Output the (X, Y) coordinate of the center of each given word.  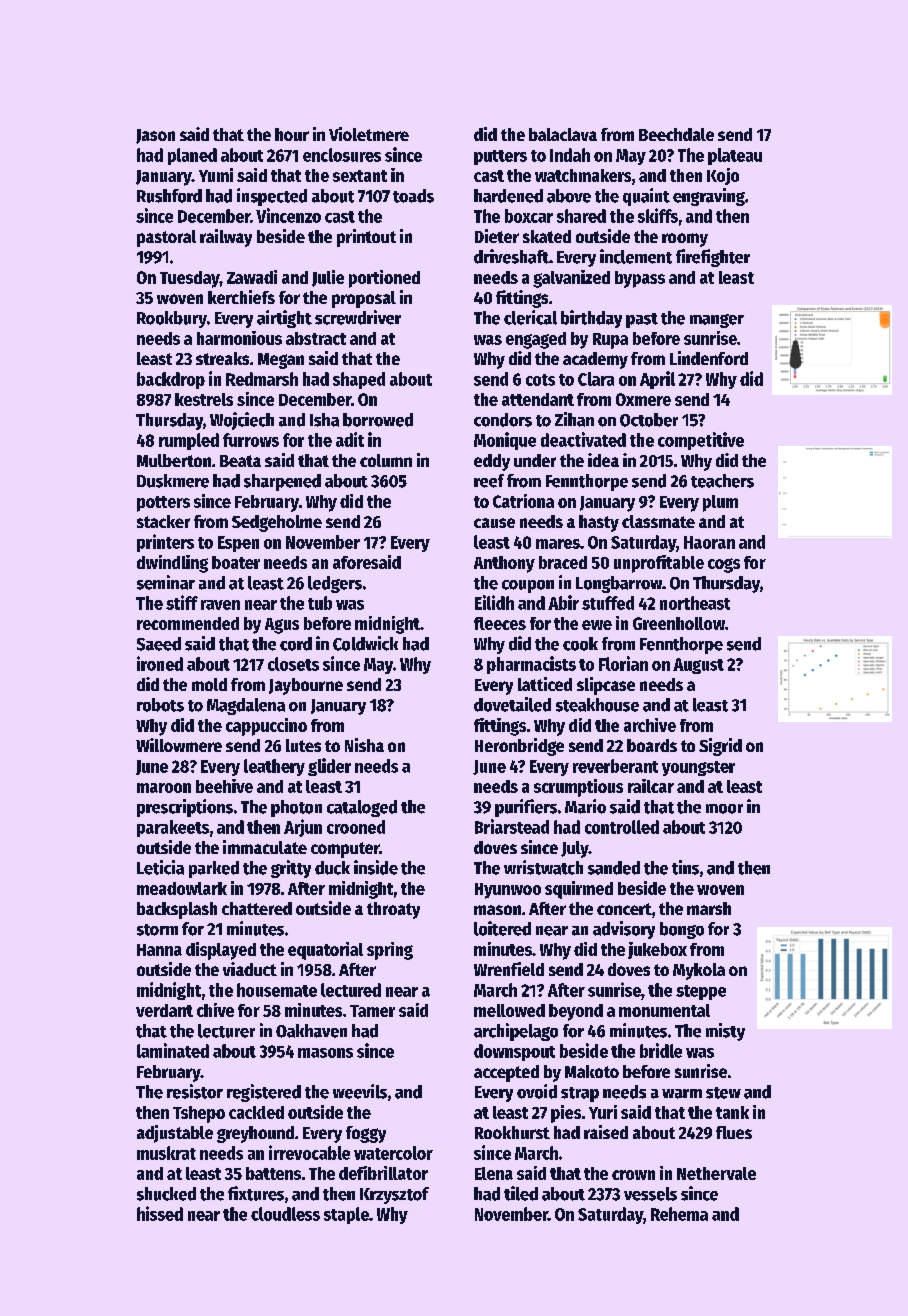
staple (346, 1215)
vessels (650, 1194)
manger (717, 321)
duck (332, 868)
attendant (538, 399)
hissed (160, 1213)
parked (214, 869)
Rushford (169, 196)
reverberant (615, 766)
